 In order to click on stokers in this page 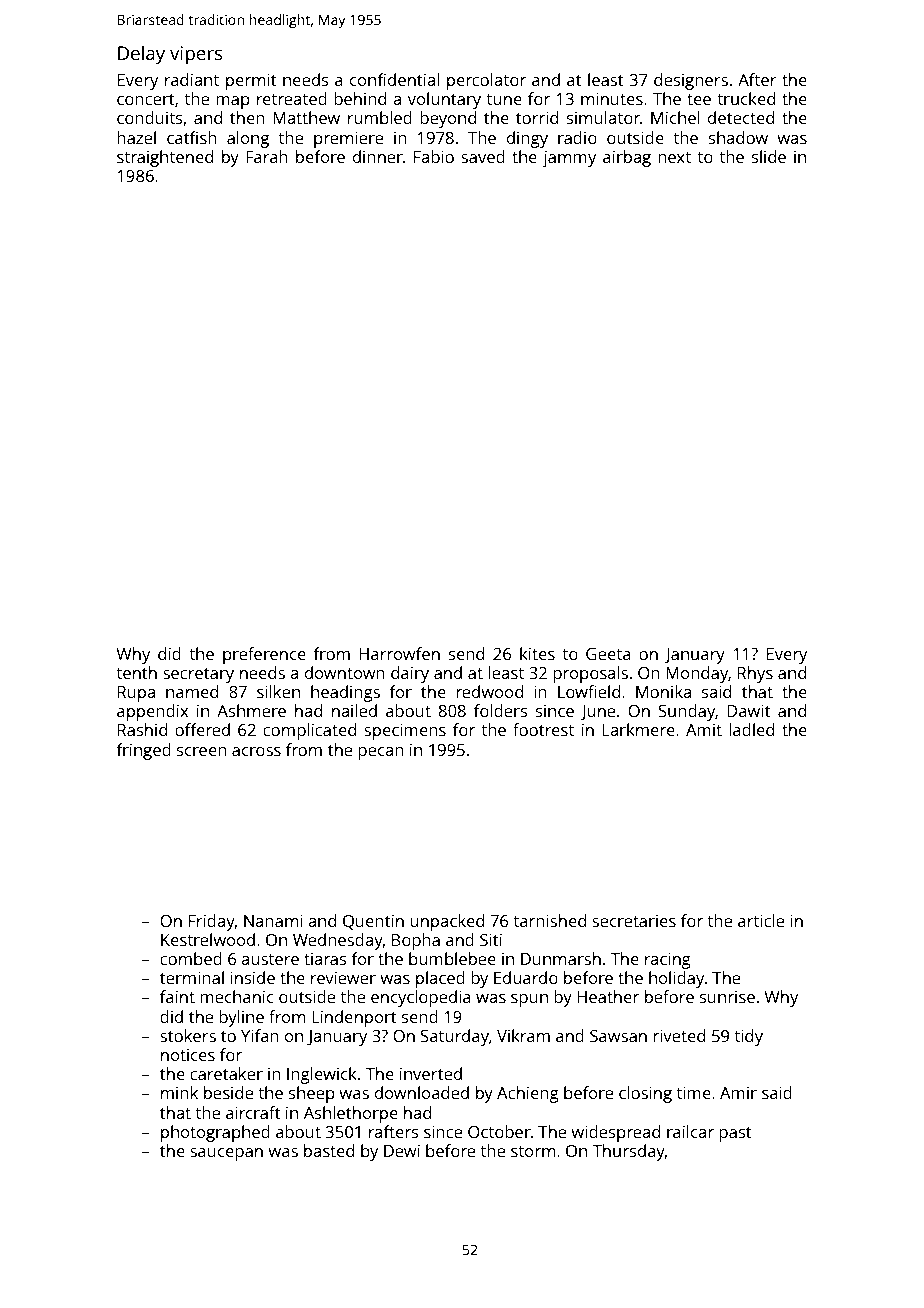, I will do `click(188, 1035)`.
